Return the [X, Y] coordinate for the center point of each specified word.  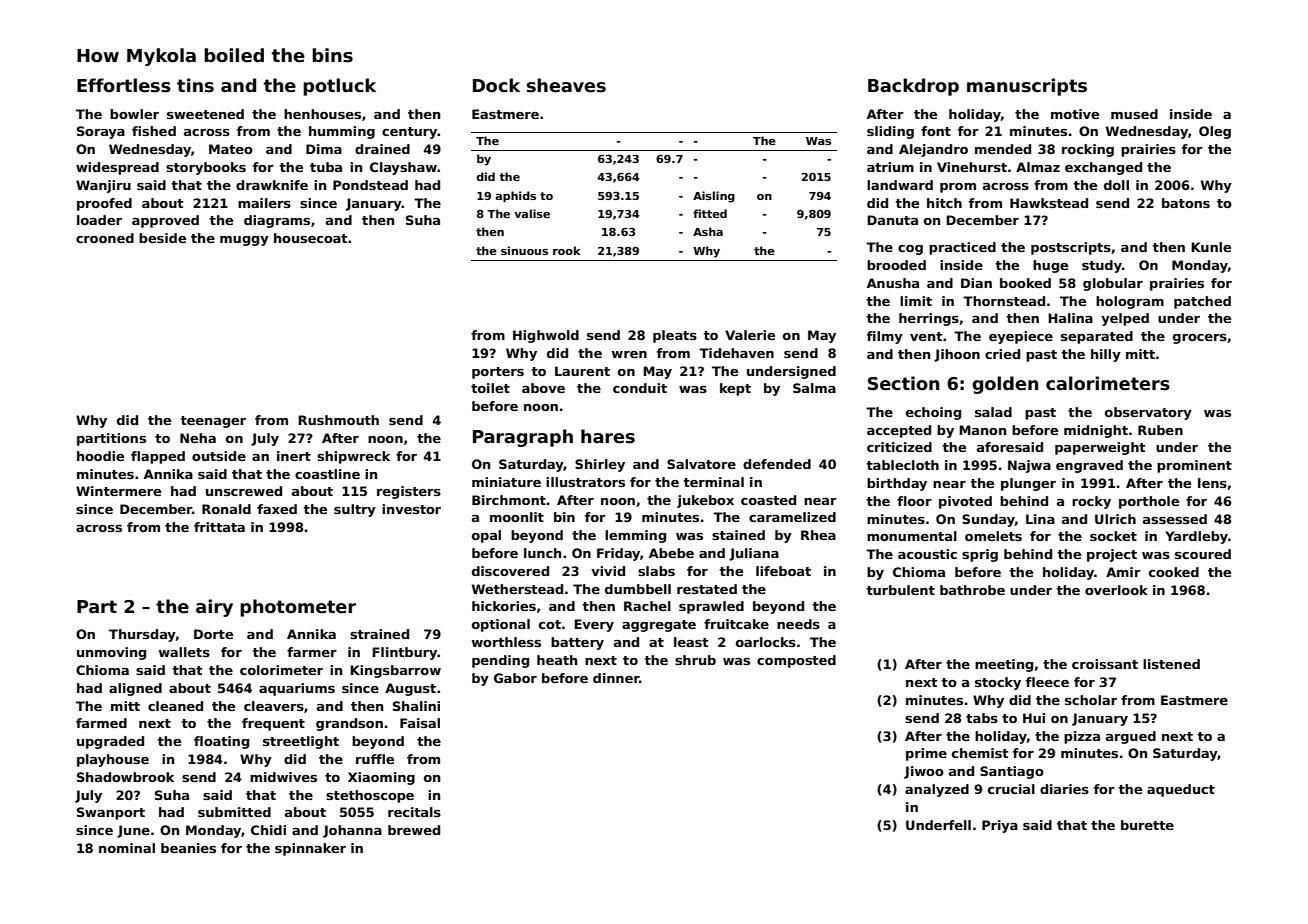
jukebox [705, 501]
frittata [219, 527]
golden [1005, 385]
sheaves [566, 85]
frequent [273, 724]
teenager [213, 422]
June [133, 831]
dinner [616, 678]
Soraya [101, 132]
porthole [1149, 502]
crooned [105, 238]
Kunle [1211, 247]
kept [735, 389]
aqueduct [1181, 790]
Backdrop [913, 87]
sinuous [524, 250]
